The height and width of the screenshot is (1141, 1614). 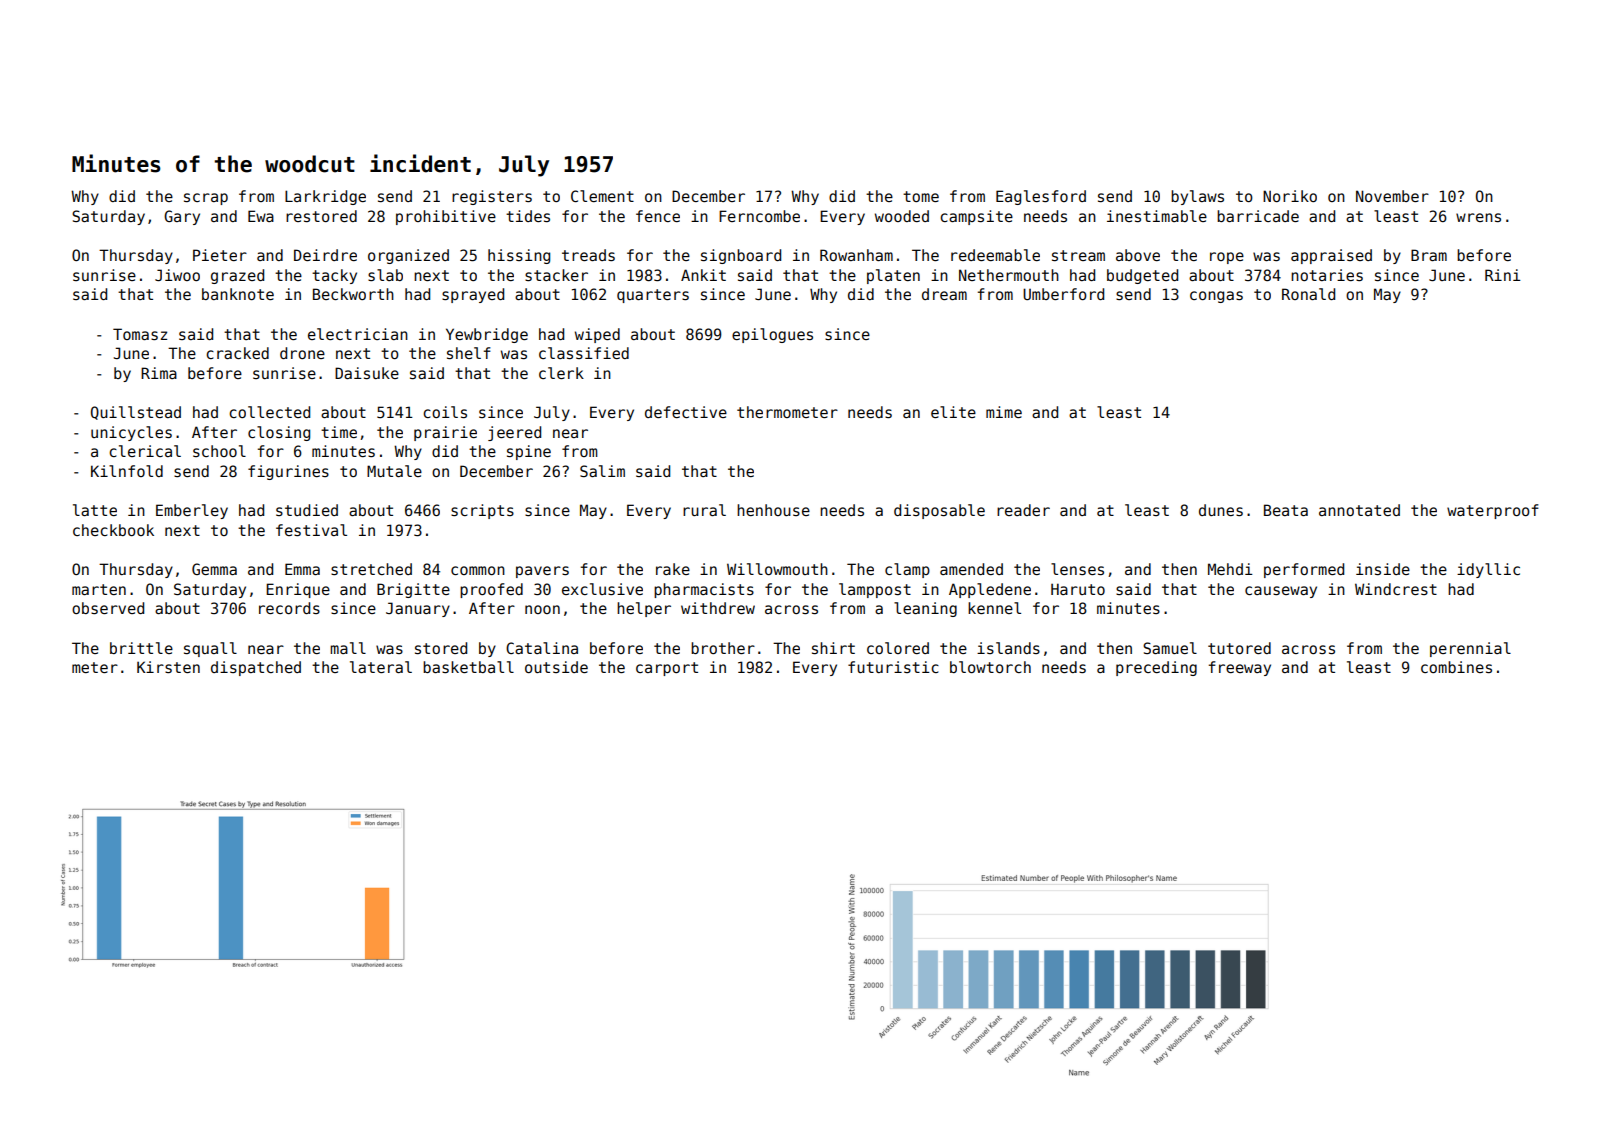 What do you see at coordinates (348, 648) in the screenshot?
I see `mall` at bounding box center [348, 648].
